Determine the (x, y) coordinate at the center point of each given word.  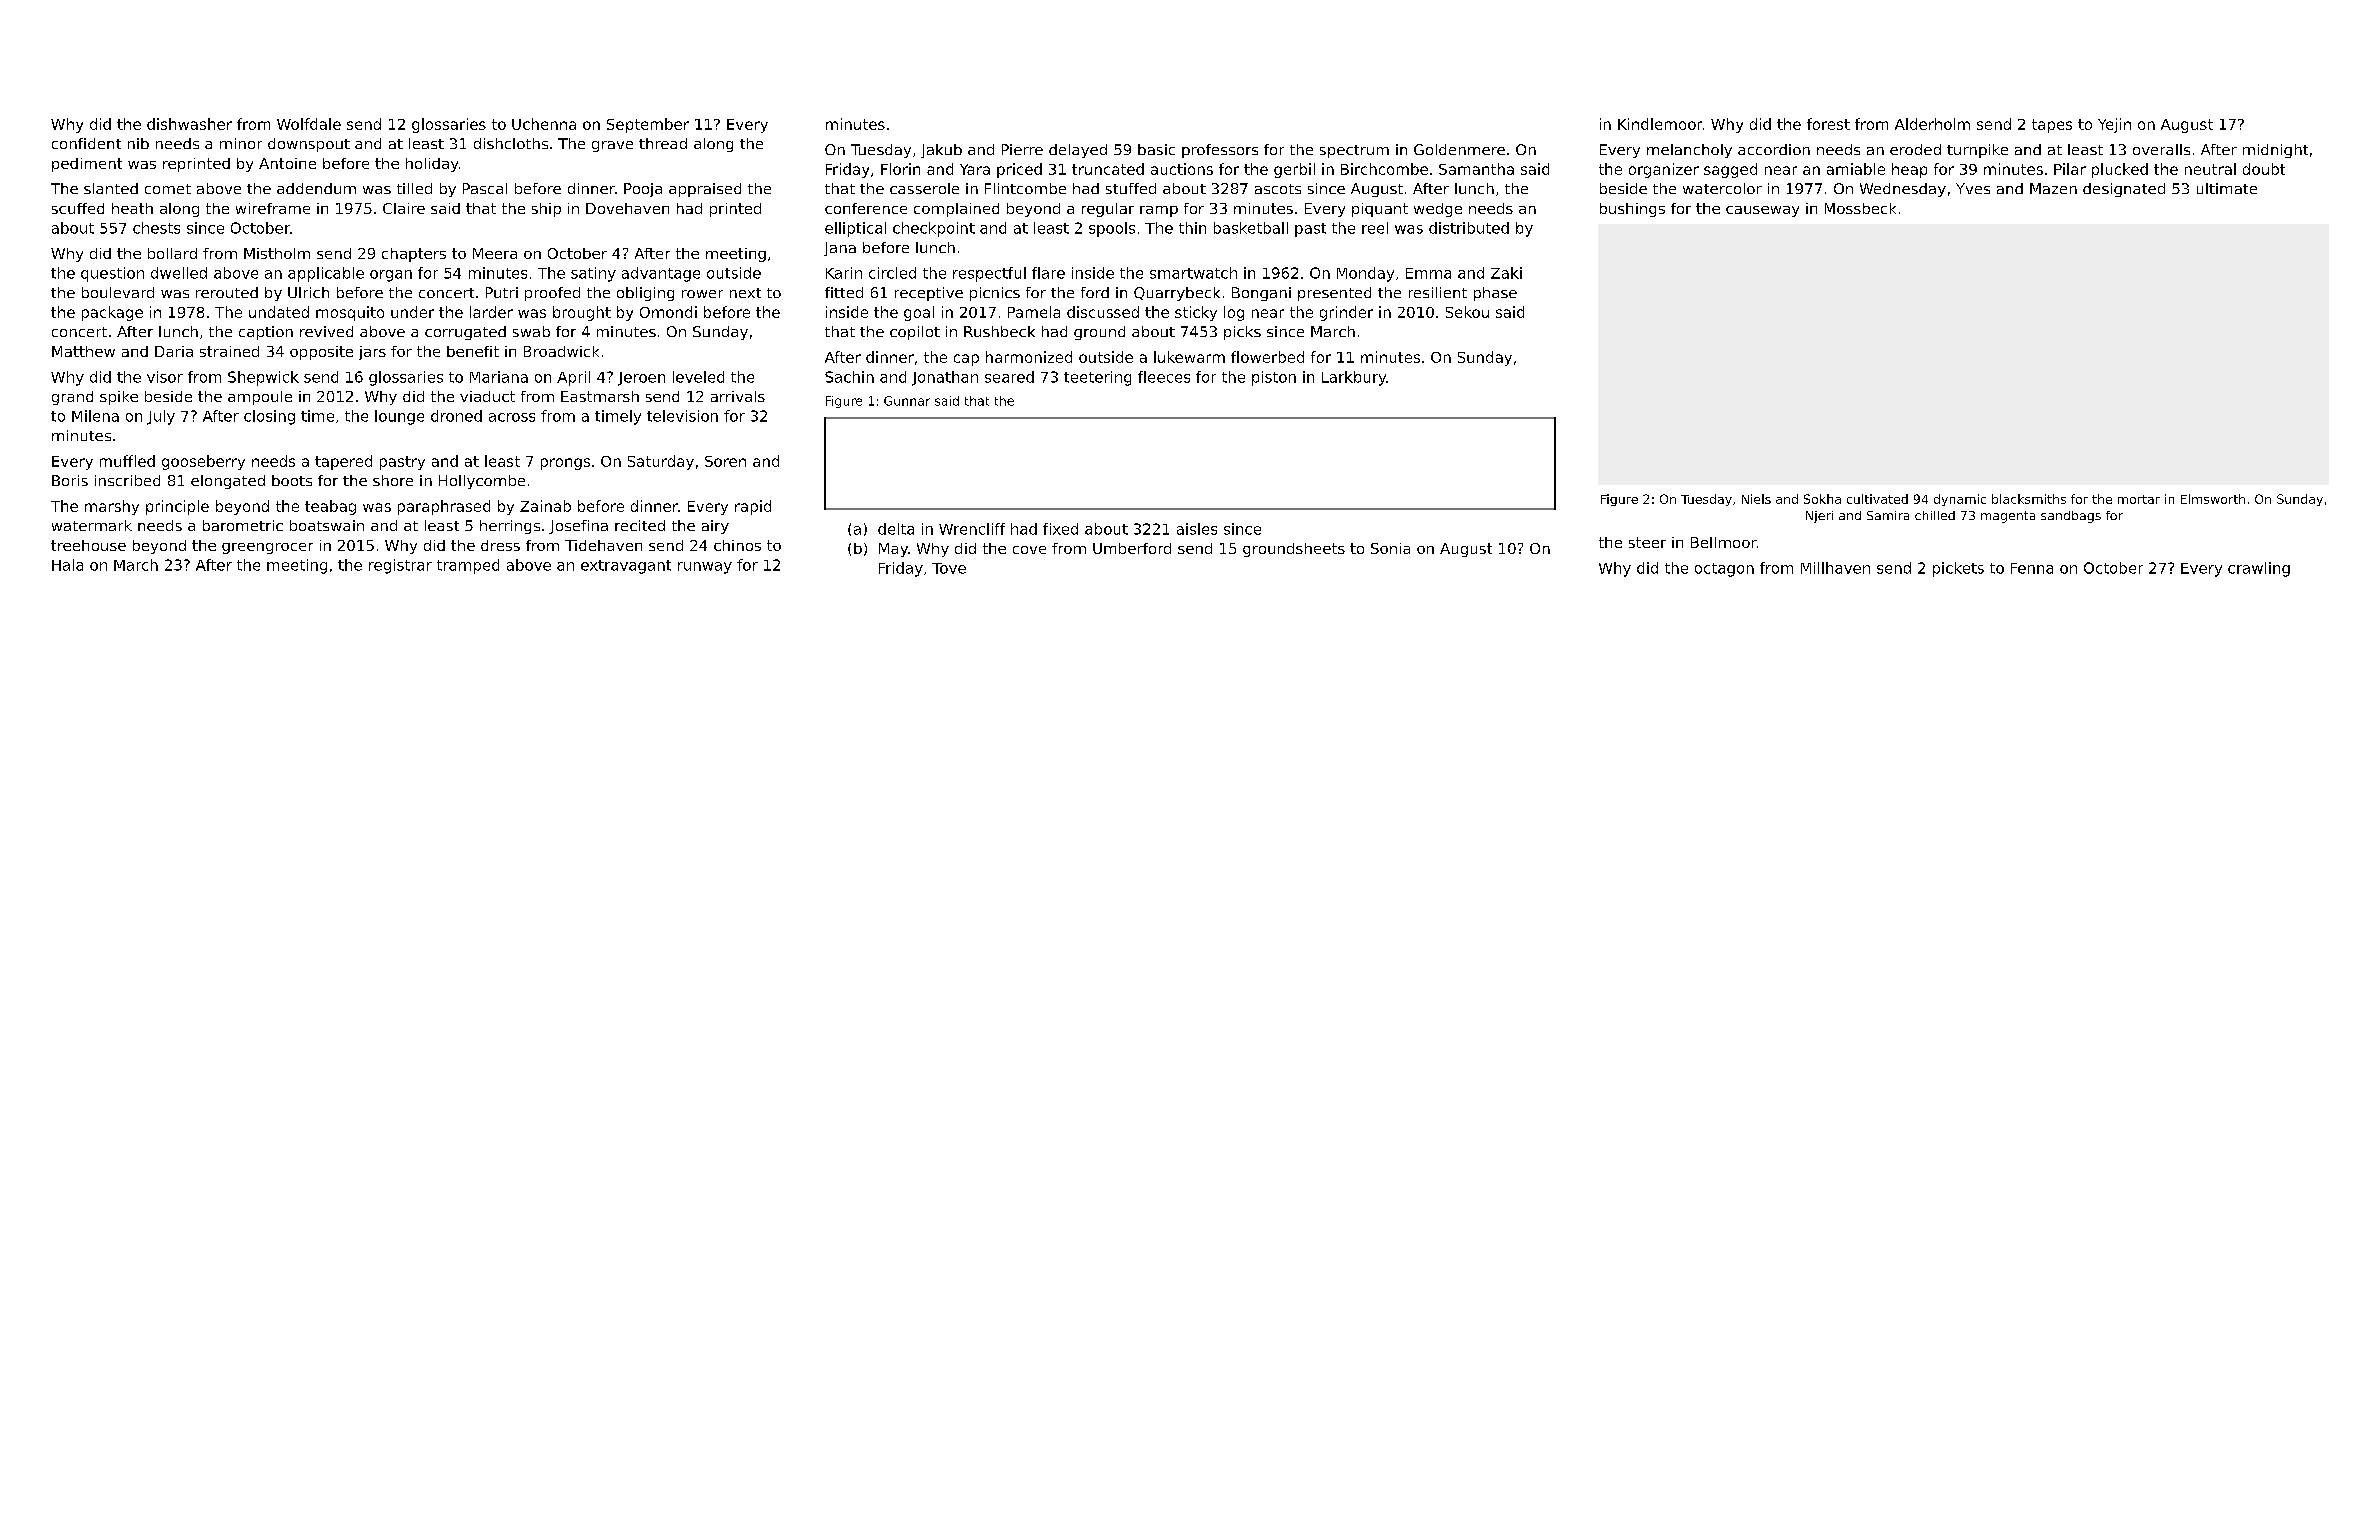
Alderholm (1932, 124)
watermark (92, 525)
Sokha (1822, 499)
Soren (725, 461)
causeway (1762, 211)
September (648, 125)
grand (72, 398)
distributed (1469, 228)
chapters (414, 255)
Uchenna (544, 124)
